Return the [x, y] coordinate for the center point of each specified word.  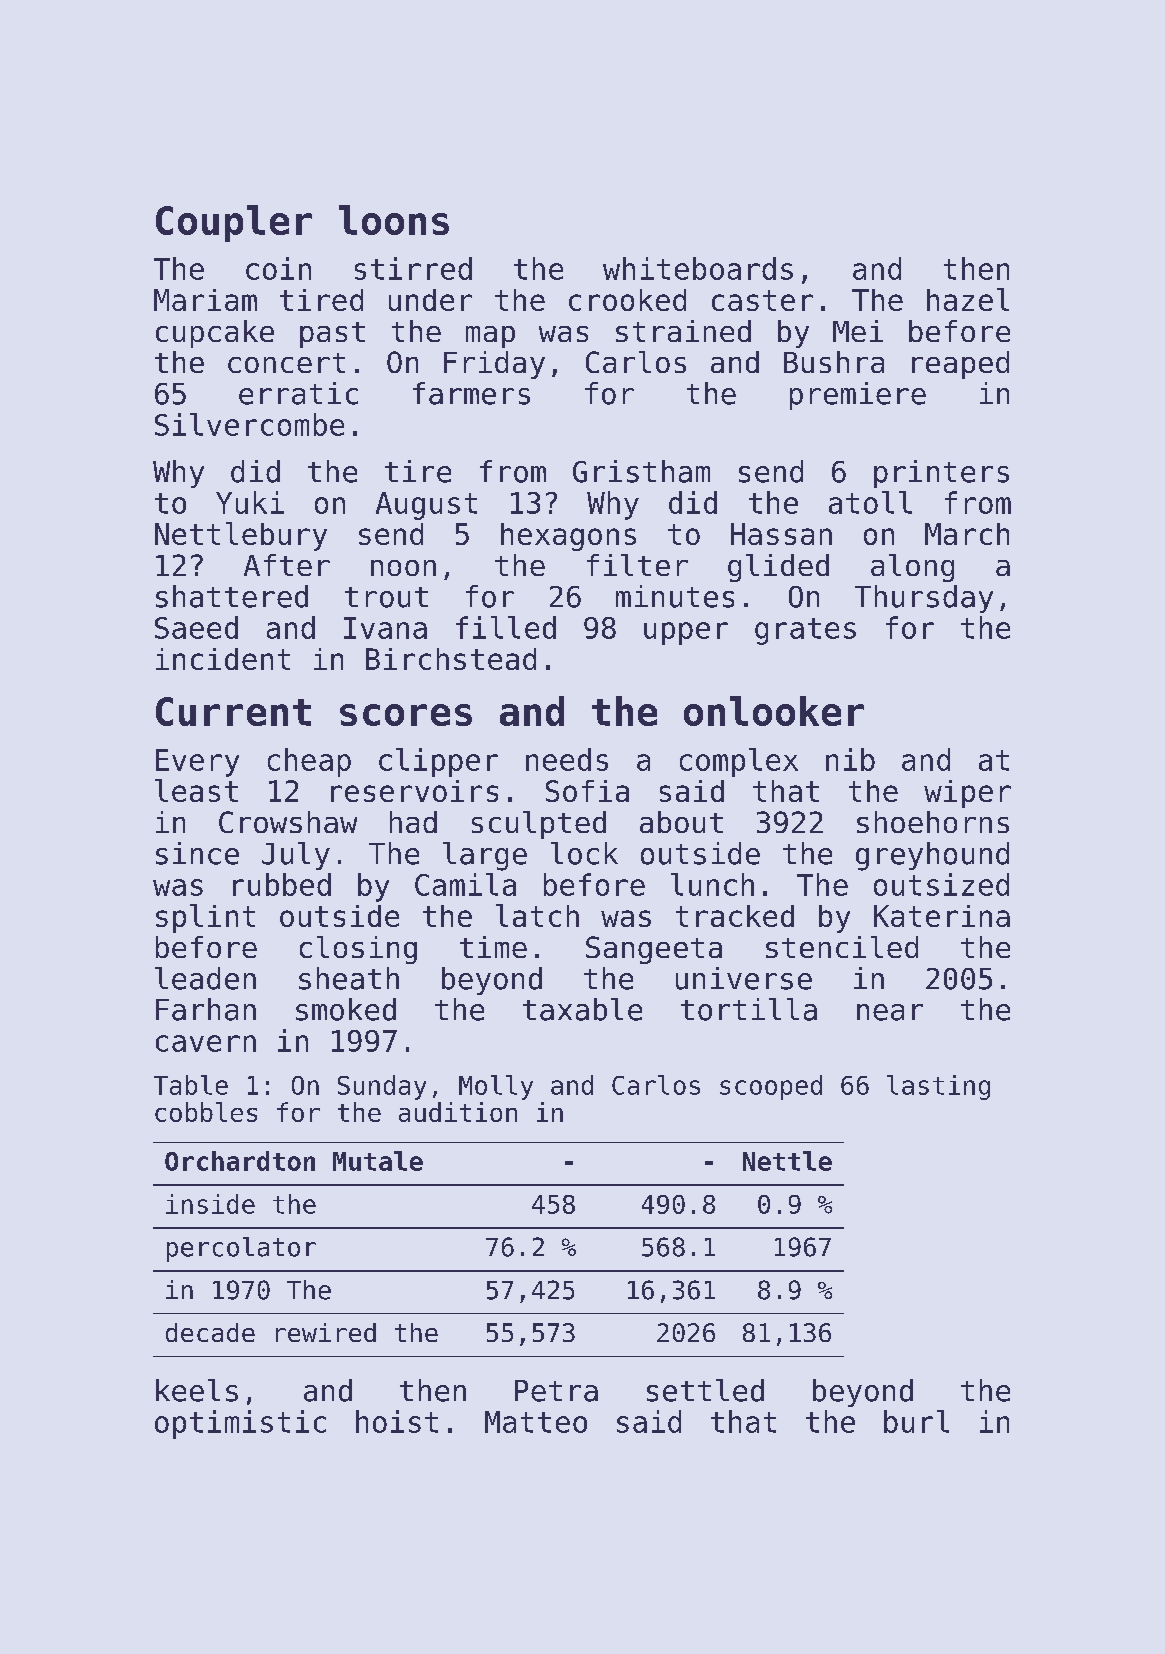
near [890, 1012]
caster [762, 300]
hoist [397, 1421]
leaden [205, 978]
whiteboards [698, 268]
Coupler [234, 223]
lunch [712, 884]
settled [705, 1390]
